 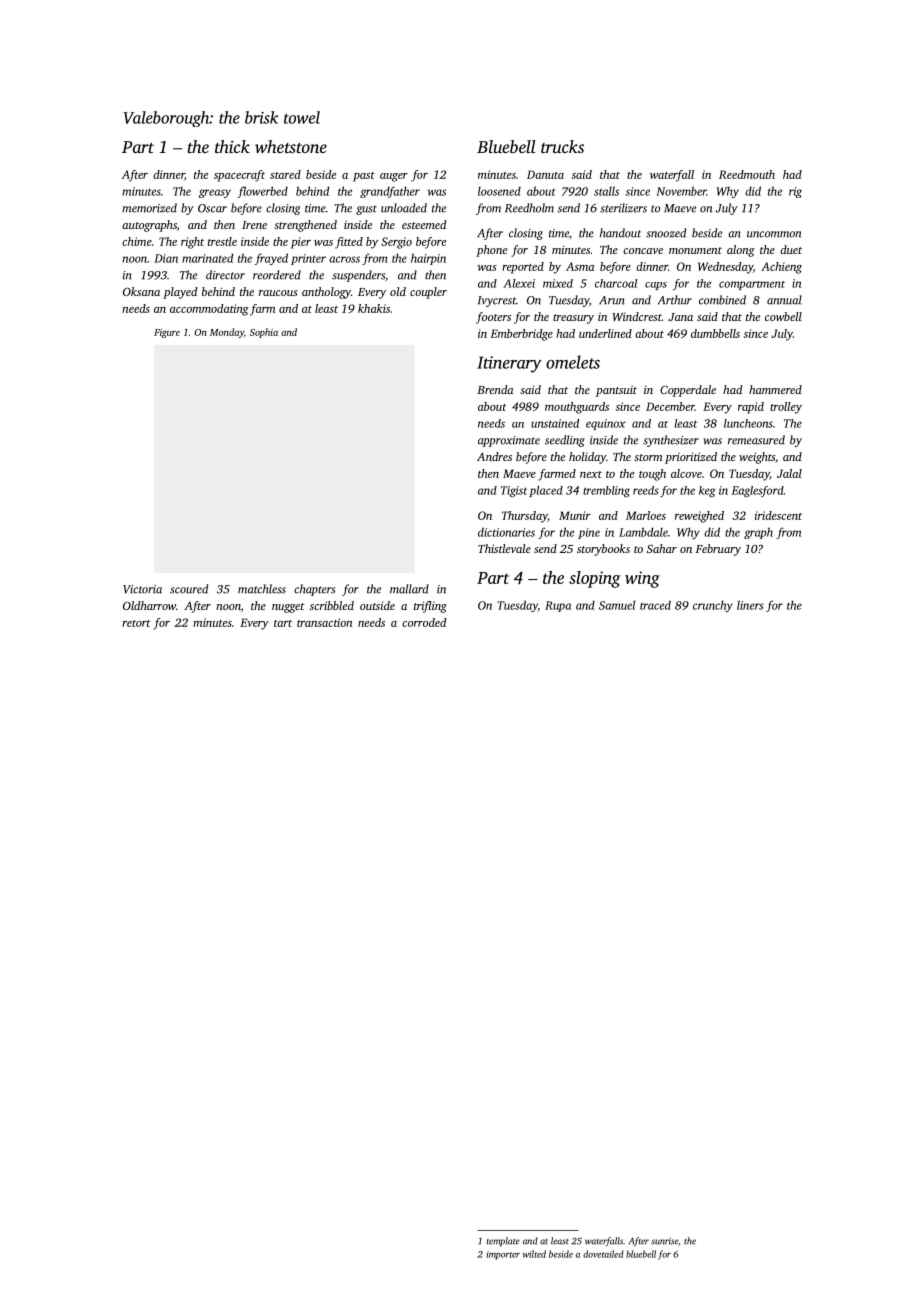 What do you see at coordinates (394, 177) in the screenshot?
I see `auger` at bounding box center [394, 177].
